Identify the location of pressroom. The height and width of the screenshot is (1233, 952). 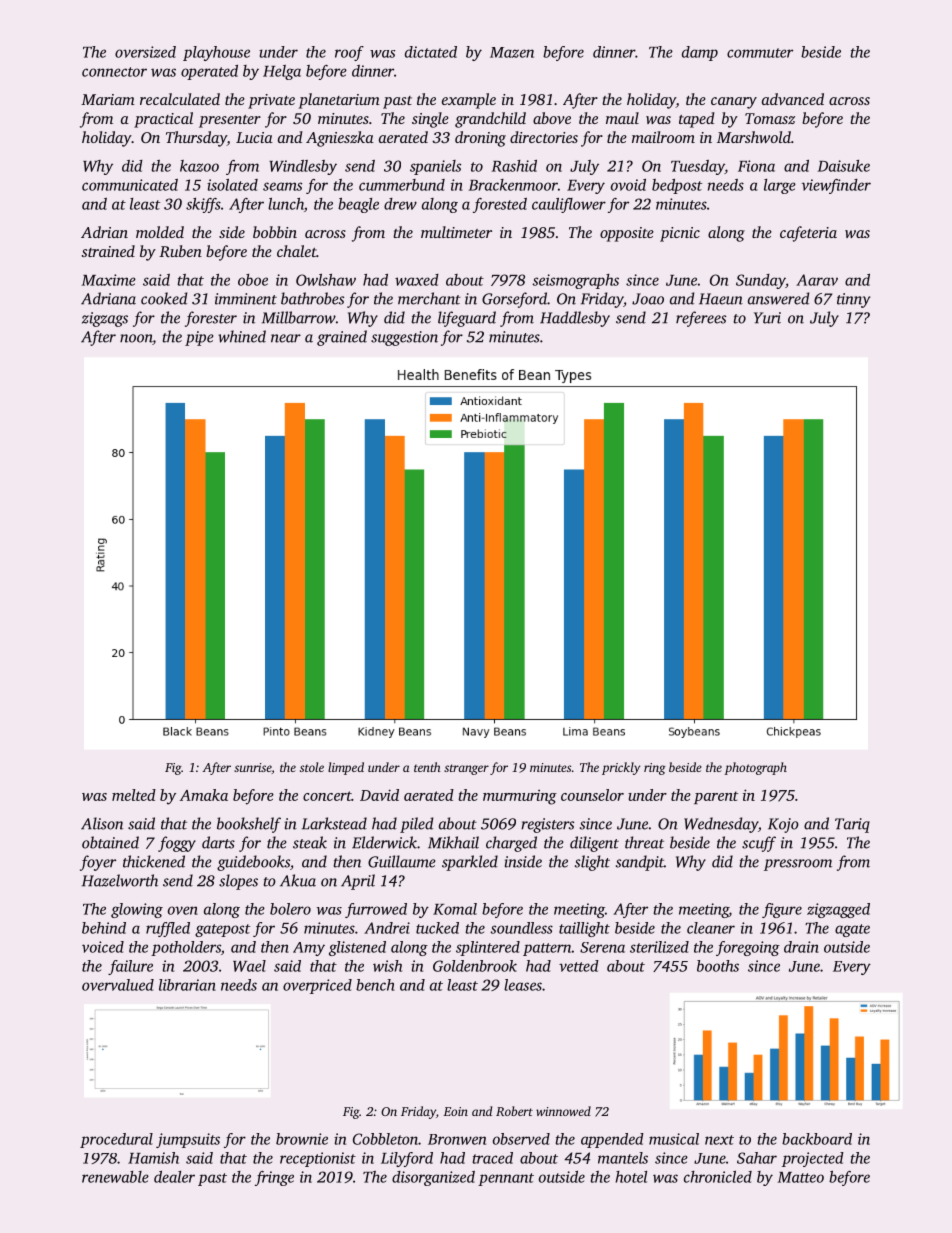
(798, 865).
